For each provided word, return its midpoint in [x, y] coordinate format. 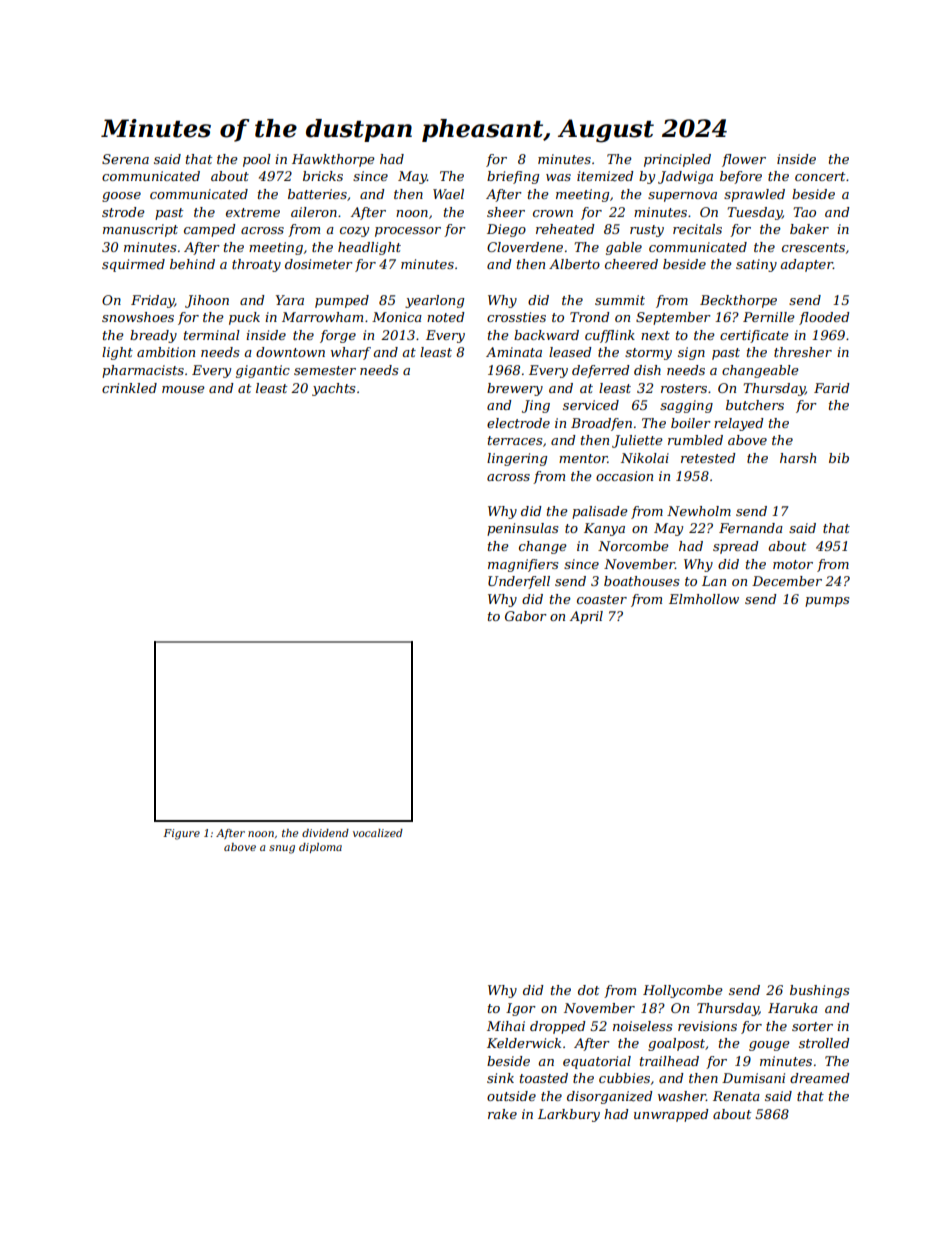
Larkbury [569, 1115]
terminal [212, 335]
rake [502, 1114]
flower [744, 160]
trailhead [669, 1061]
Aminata [514, 352]
